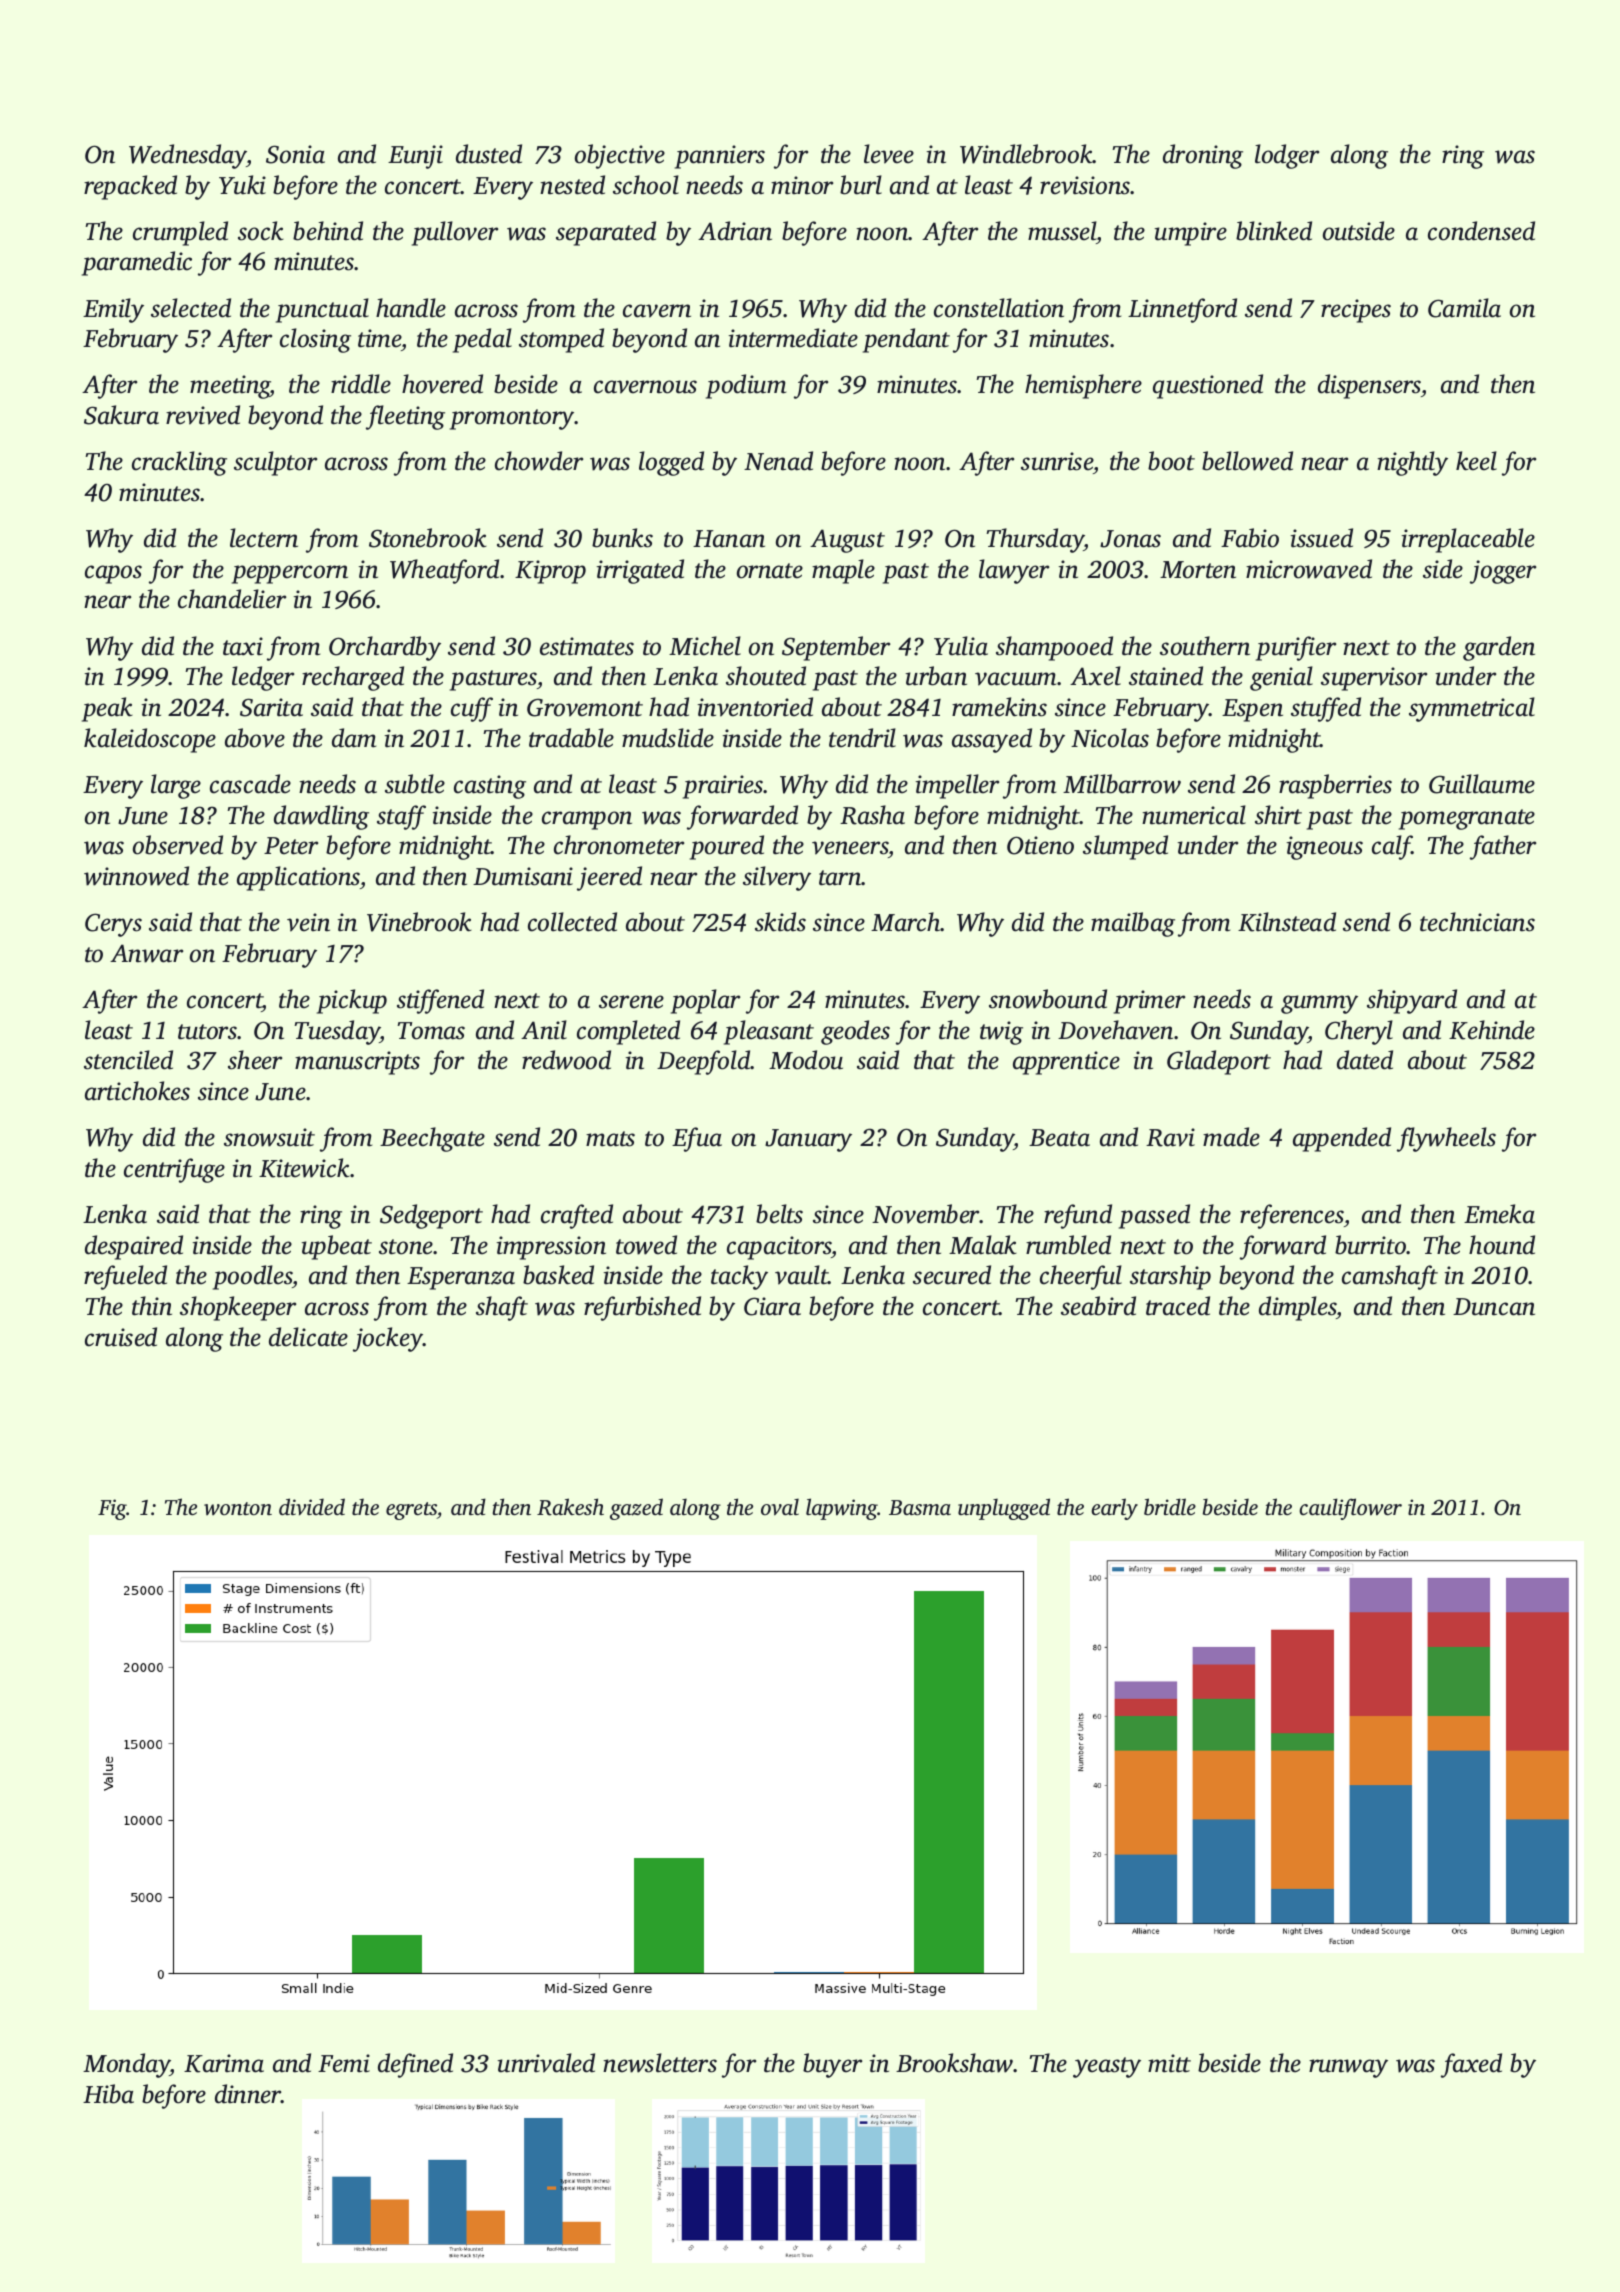  What do you see at coordinates (1107, 2067) in the screenshot?
I see `yeasty` at bounding box center [1107, 2067].
